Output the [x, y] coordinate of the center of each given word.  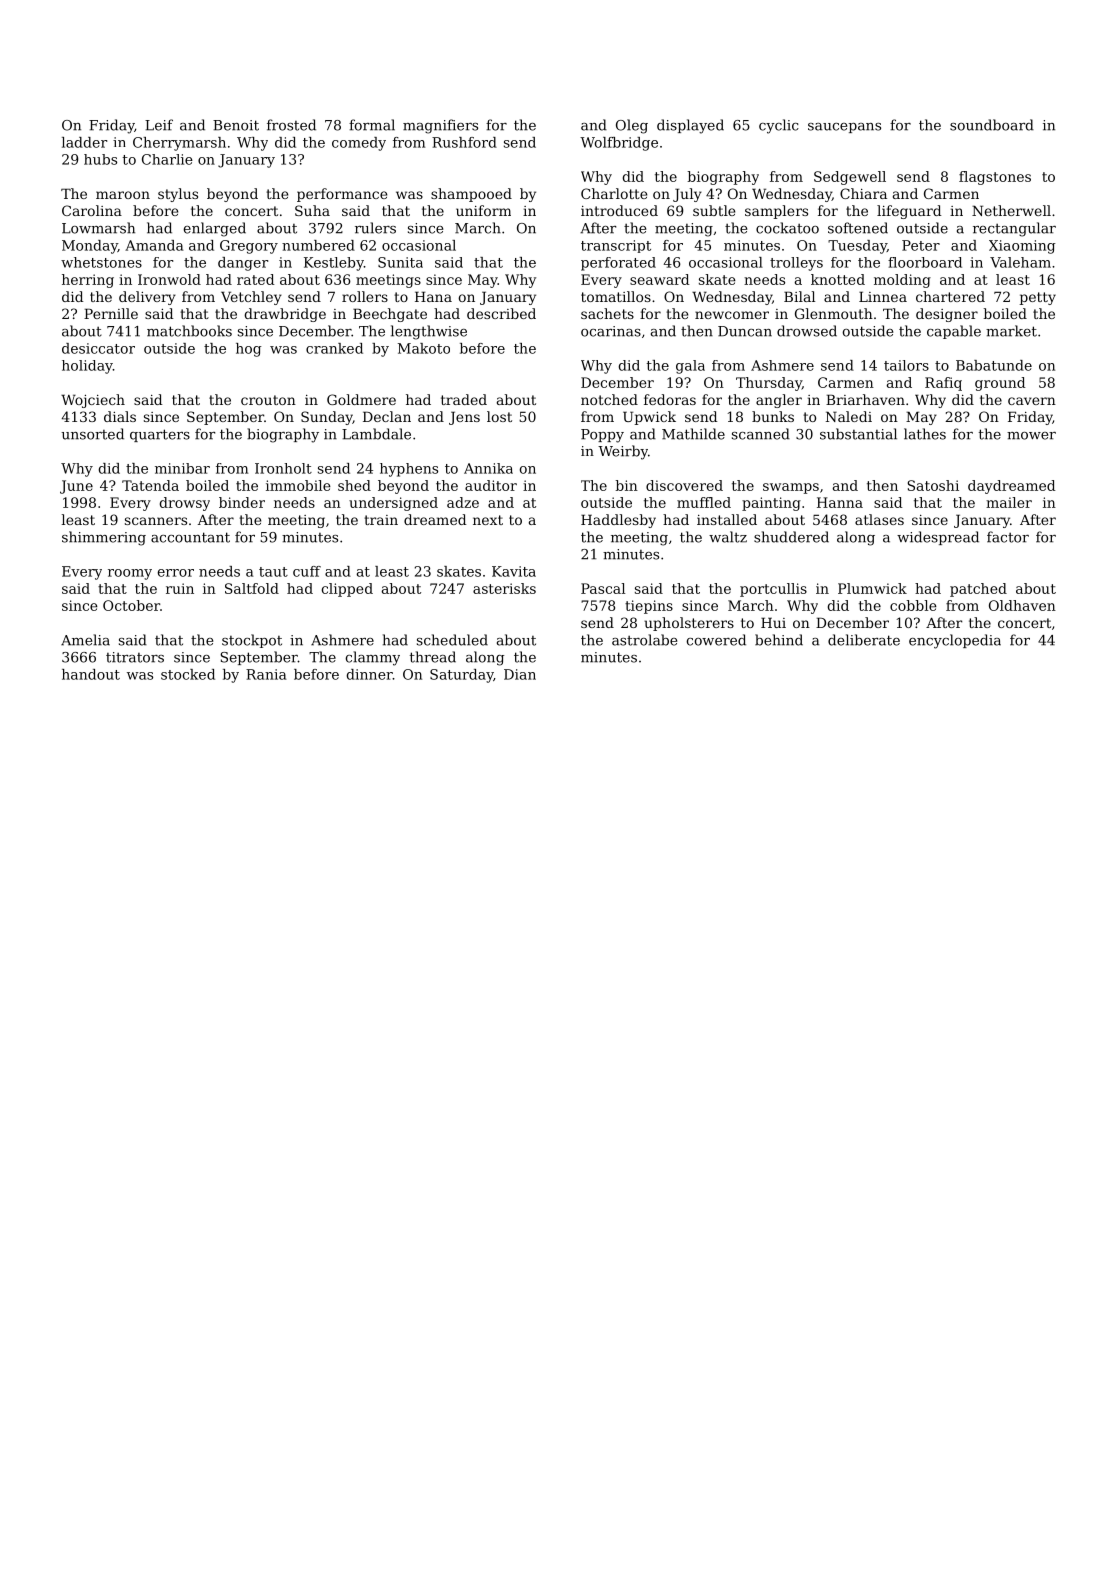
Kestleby [334, 264]
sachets [607, 313]
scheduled [452, 640]
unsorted [92, 434]
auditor [491, 485]
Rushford [464, 142]
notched [609, 399]
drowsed [807, 331]
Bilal [799, 296]
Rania [266, 674]
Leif [159, 125]
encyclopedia [955, 641]
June [76, 487]
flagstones [995, 178]
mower [1031, 436]
